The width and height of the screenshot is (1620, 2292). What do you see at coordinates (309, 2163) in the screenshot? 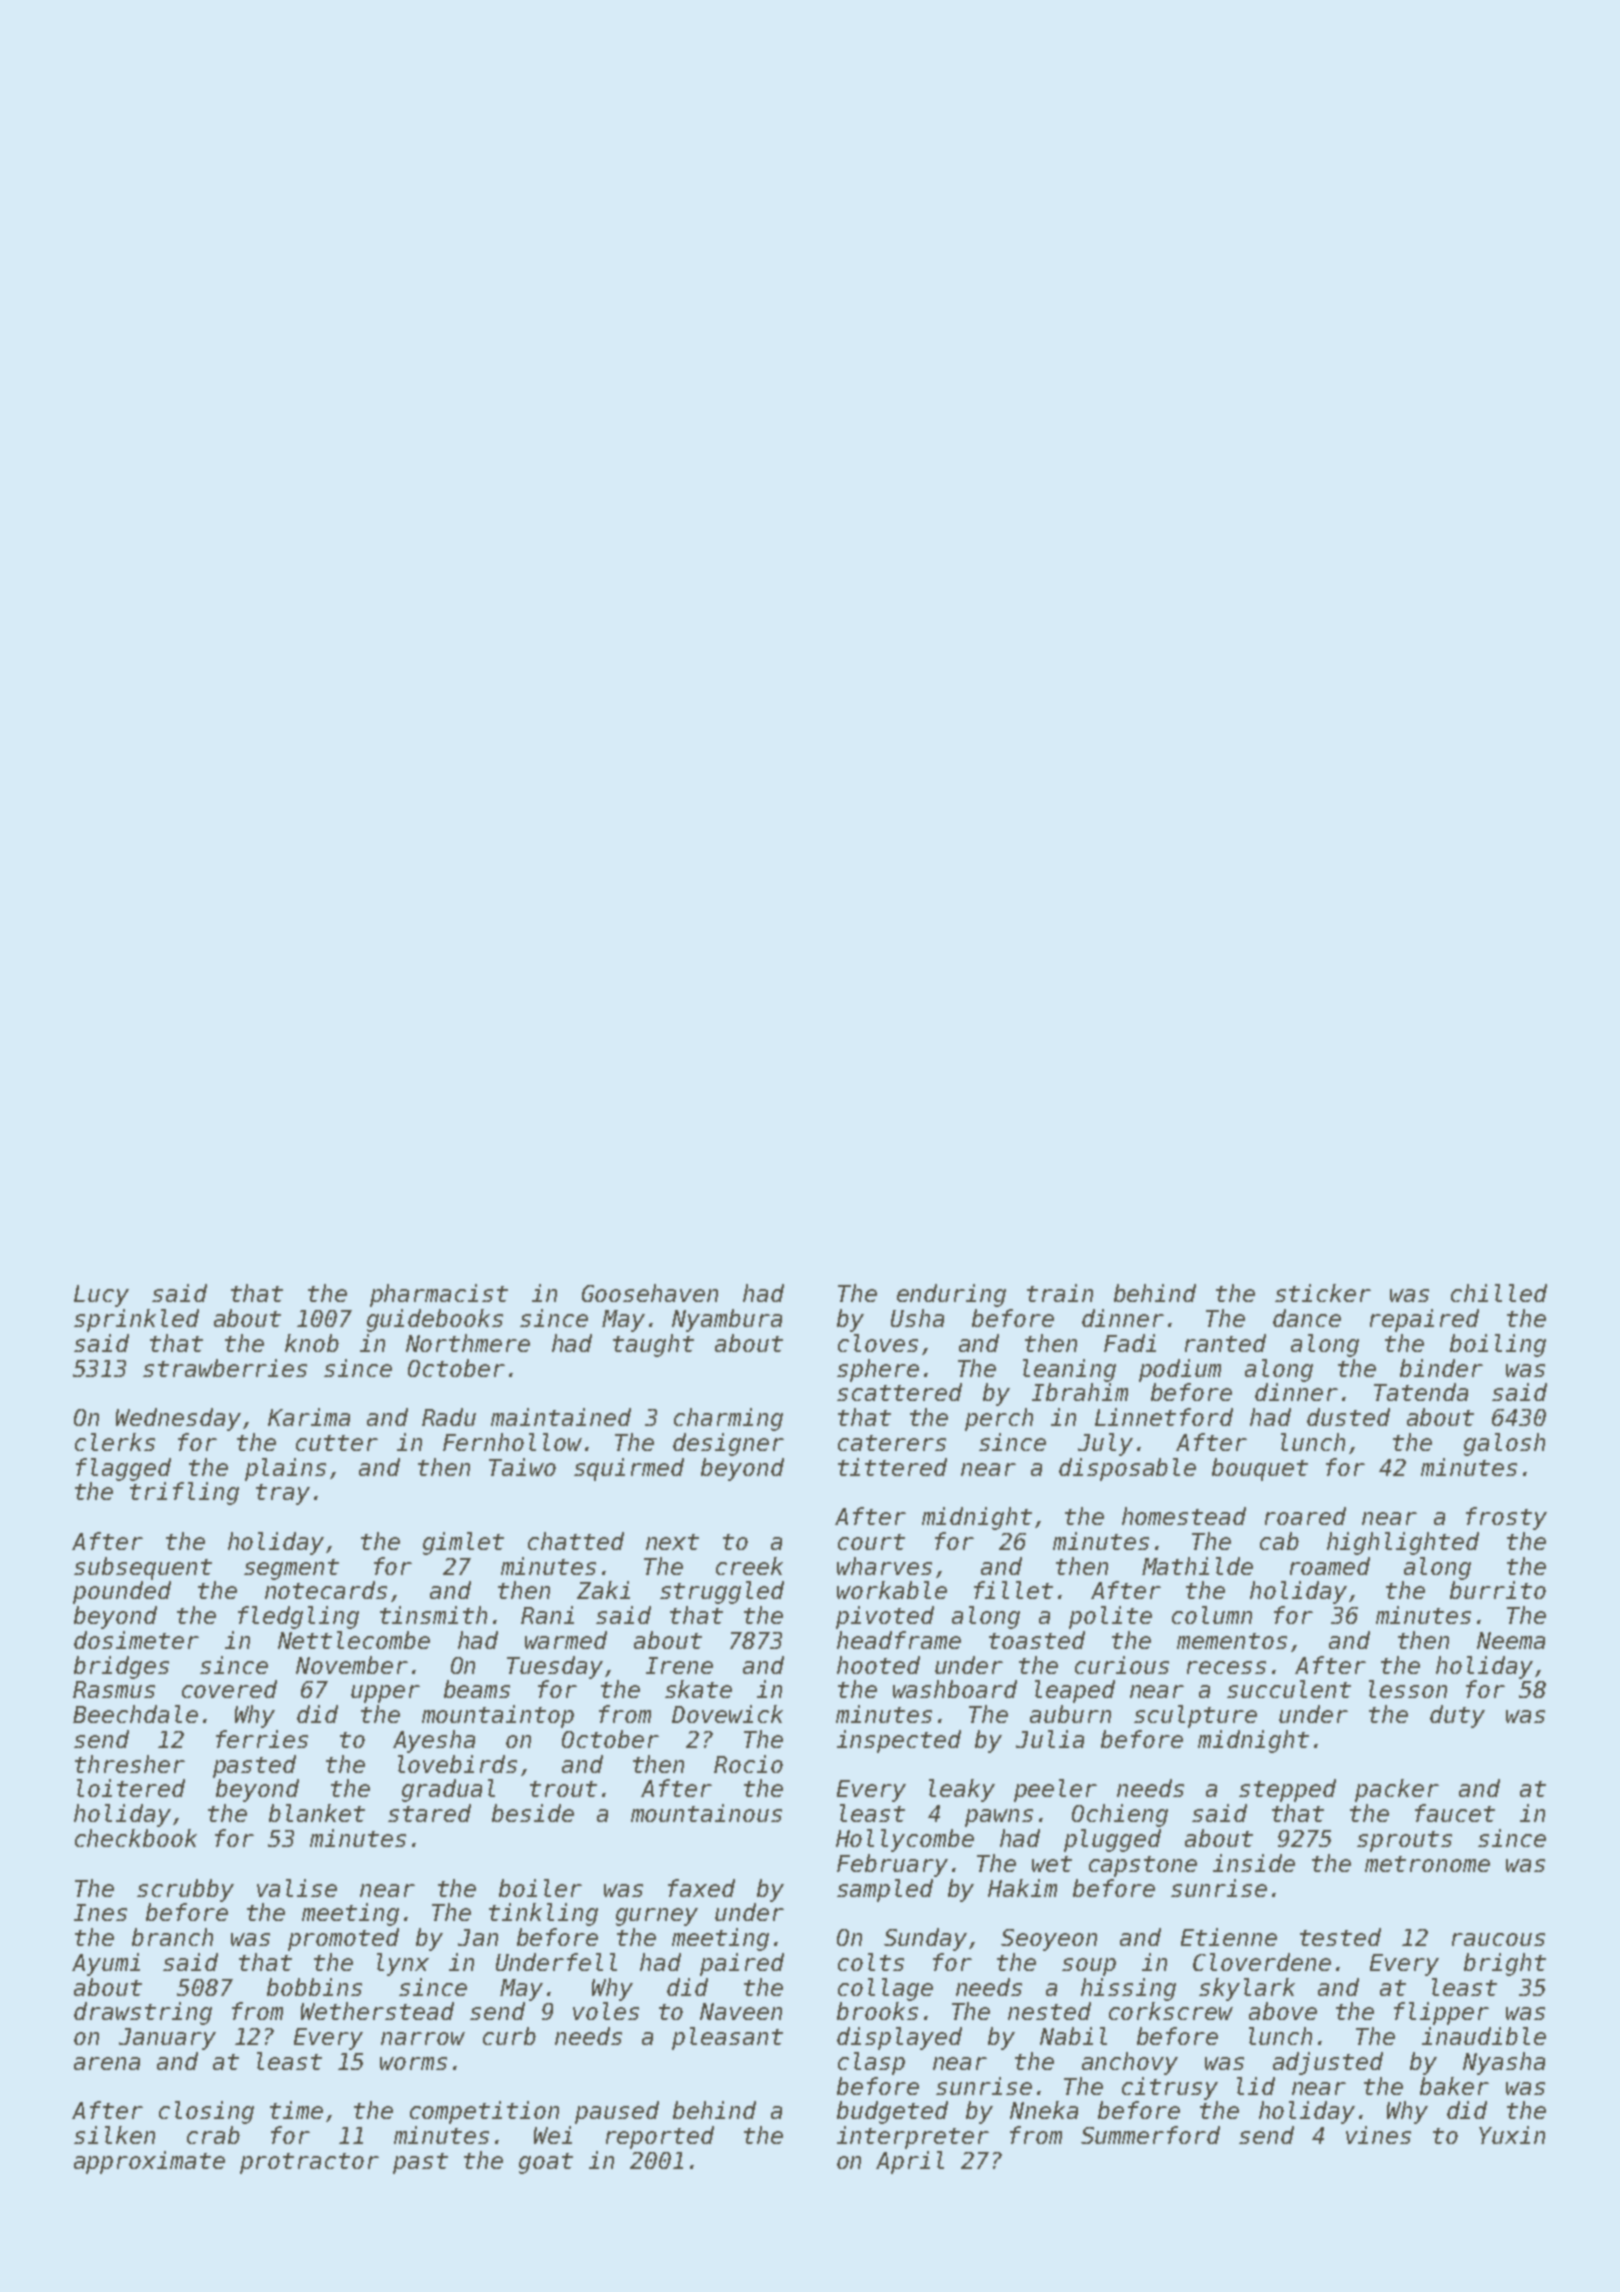
I see `protractor` at bounding box center [309, 2163].
